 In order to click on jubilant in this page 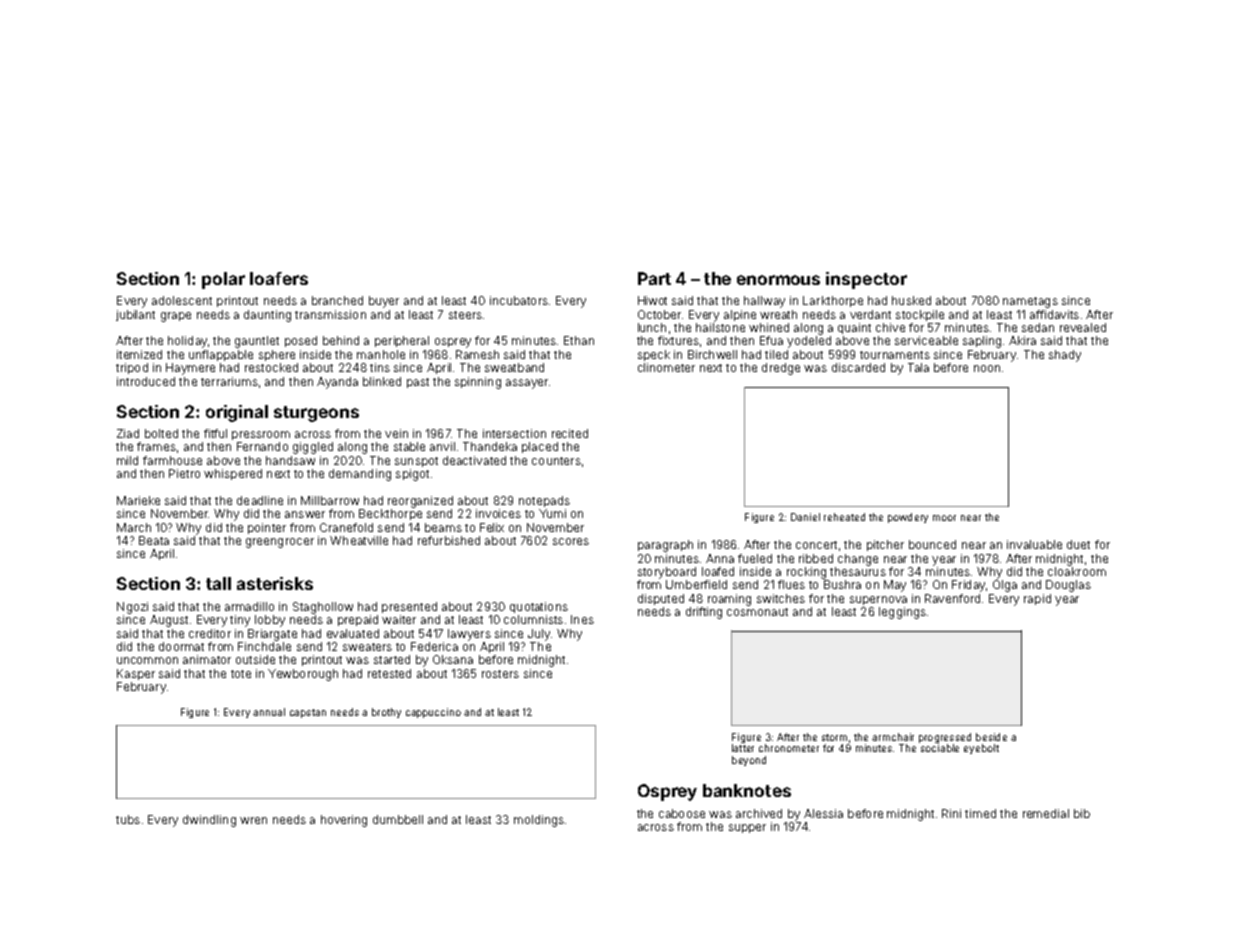, I will do `click(135, 315)`.
